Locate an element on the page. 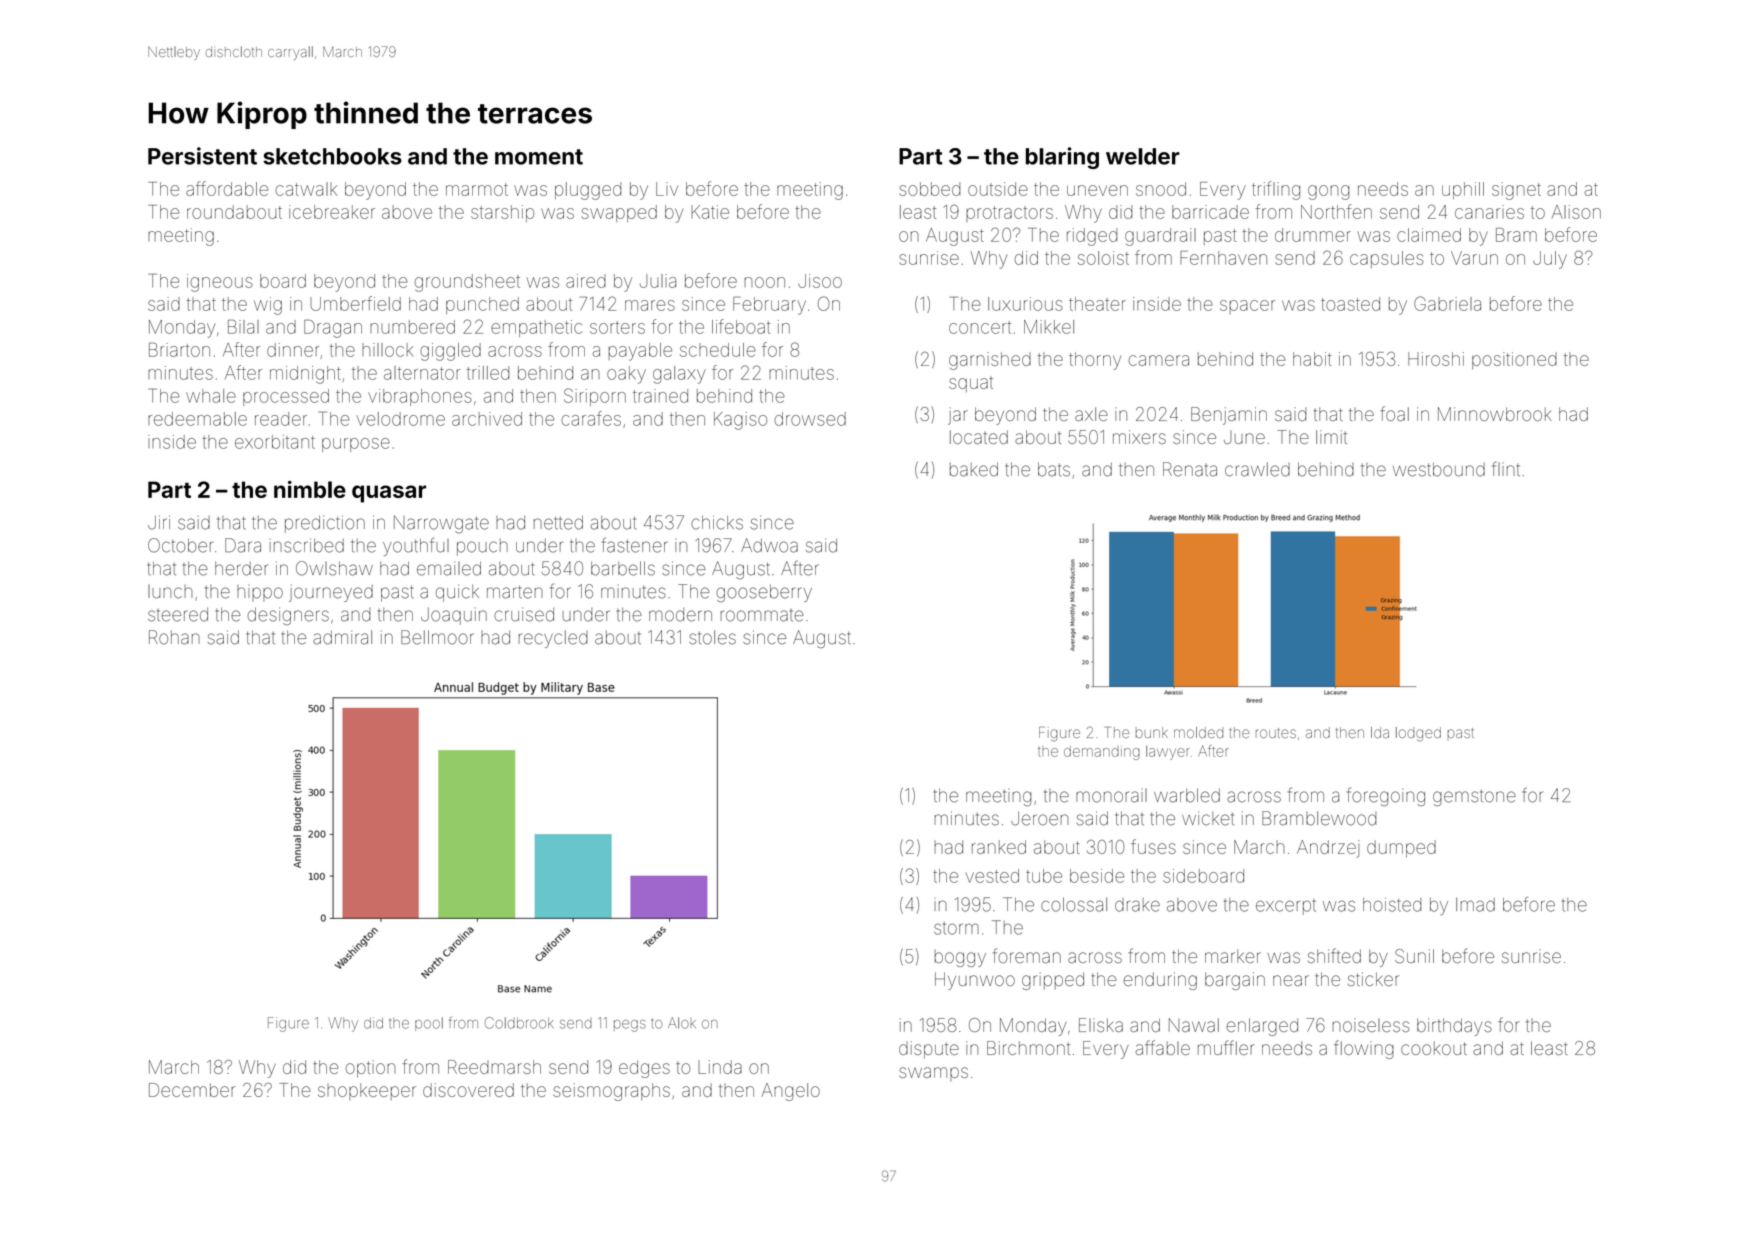 The width and height of the page is (1762, 1246). signet is located at coordinates (1516, 191).
